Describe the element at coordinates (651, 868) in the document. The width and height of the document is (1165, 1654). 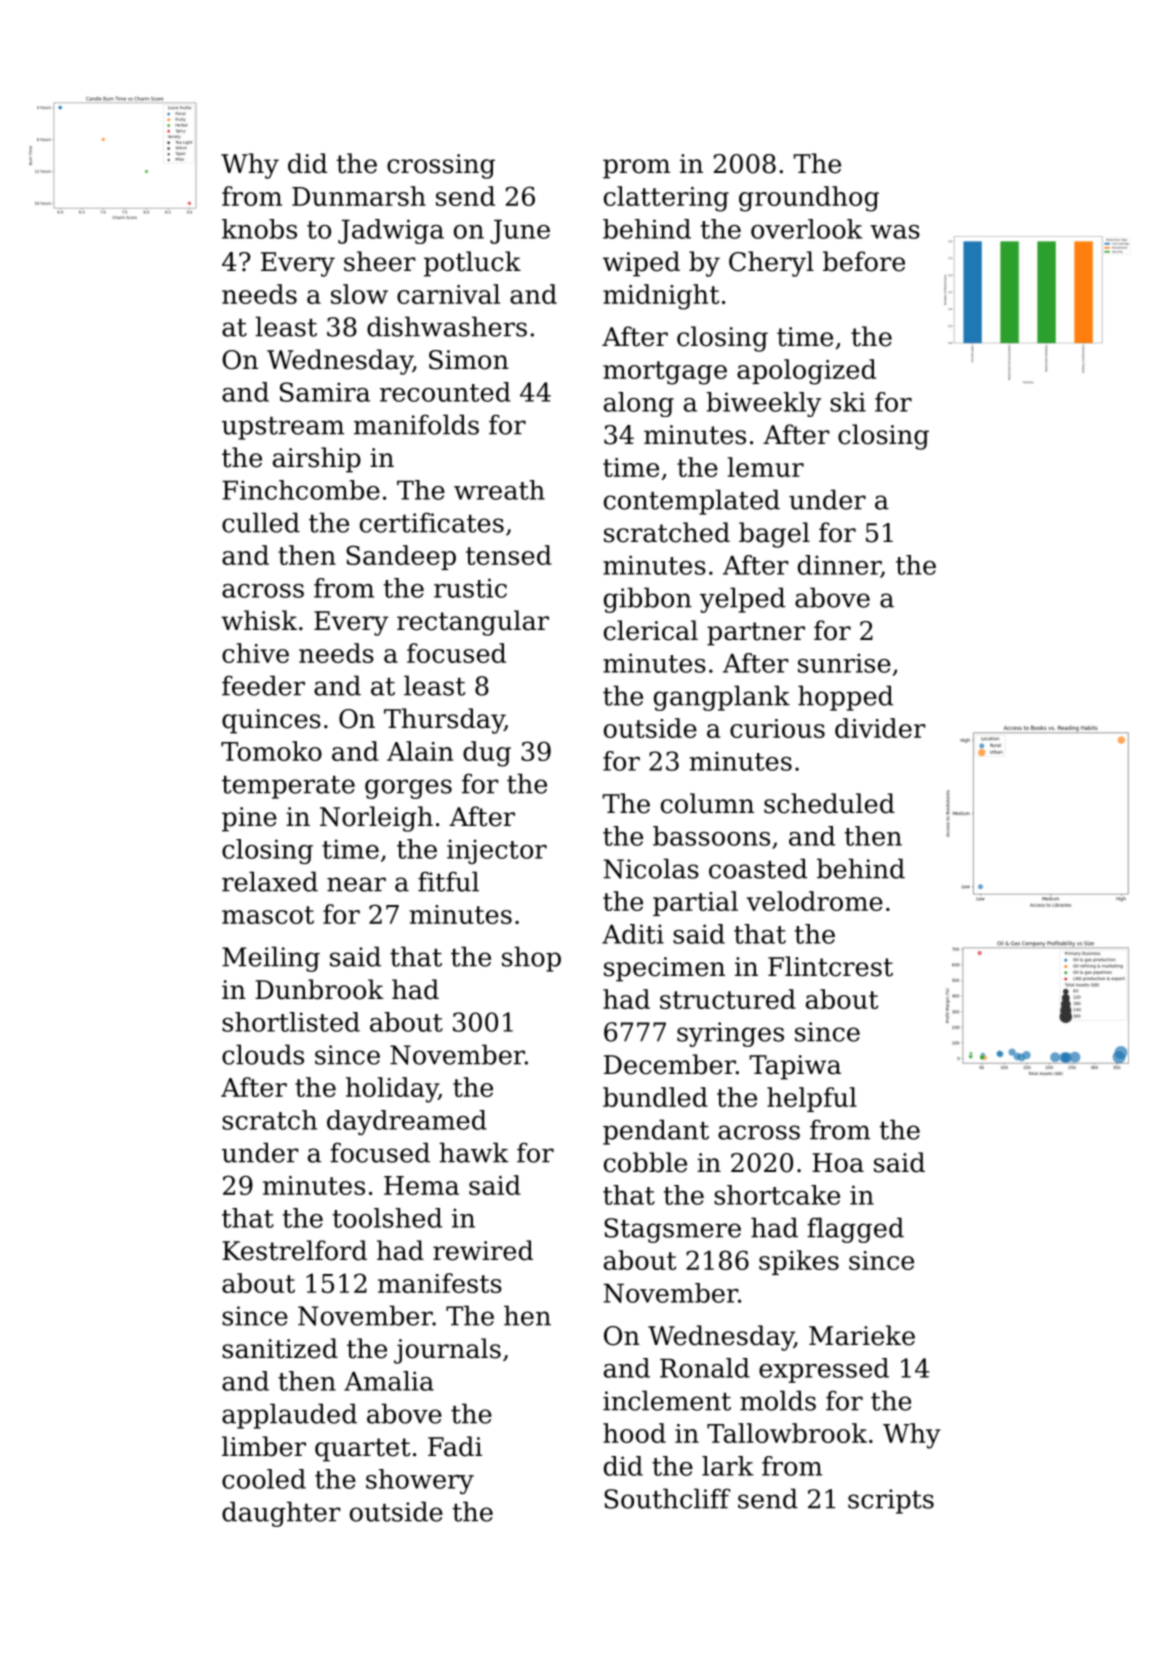
I see `Nicolas` at that location.
